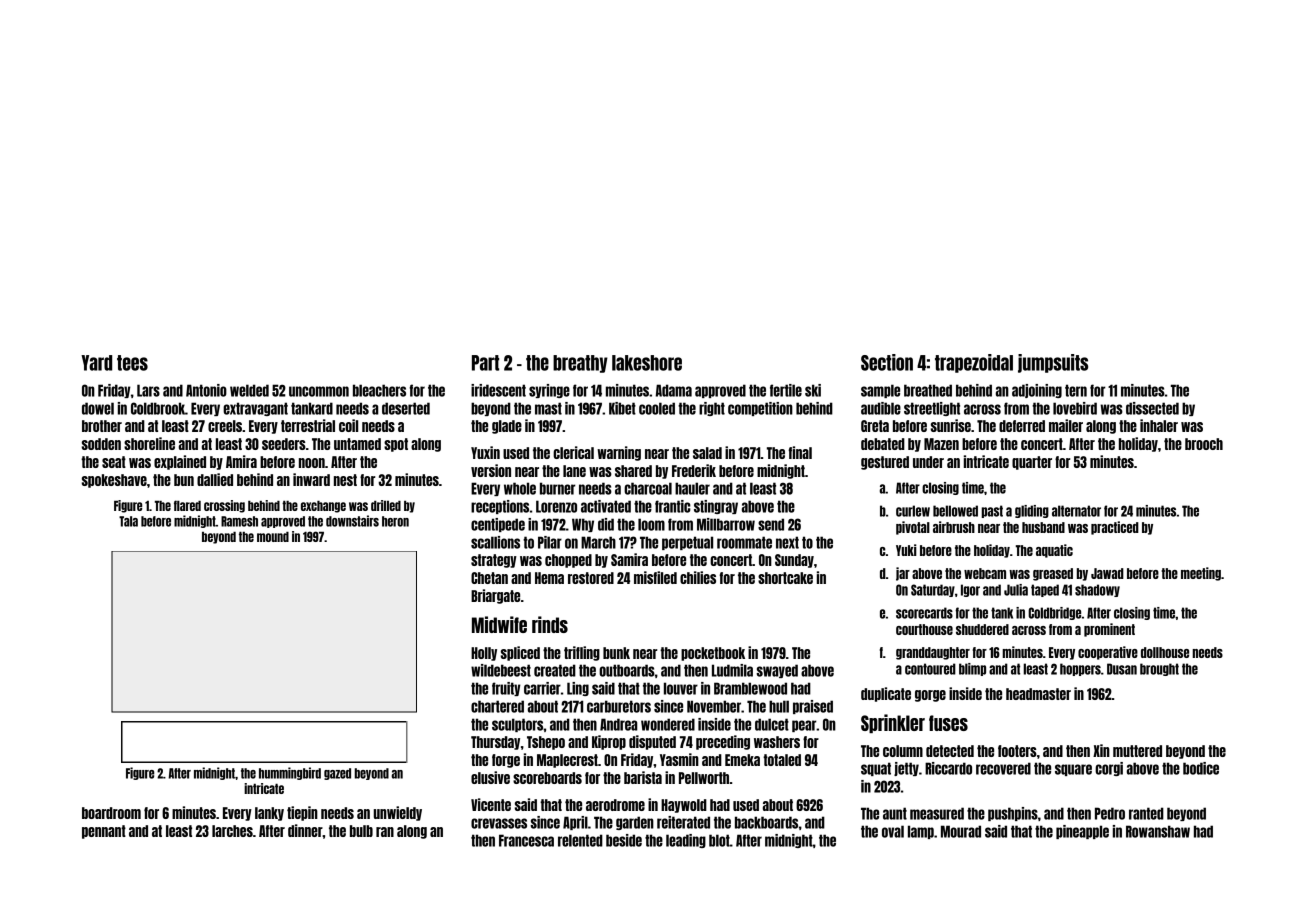 This page has width=1308, height=924. What do you see at coordinates (149, 443) in the page?
I see `shoreline` at bounding box center [149, 443].
